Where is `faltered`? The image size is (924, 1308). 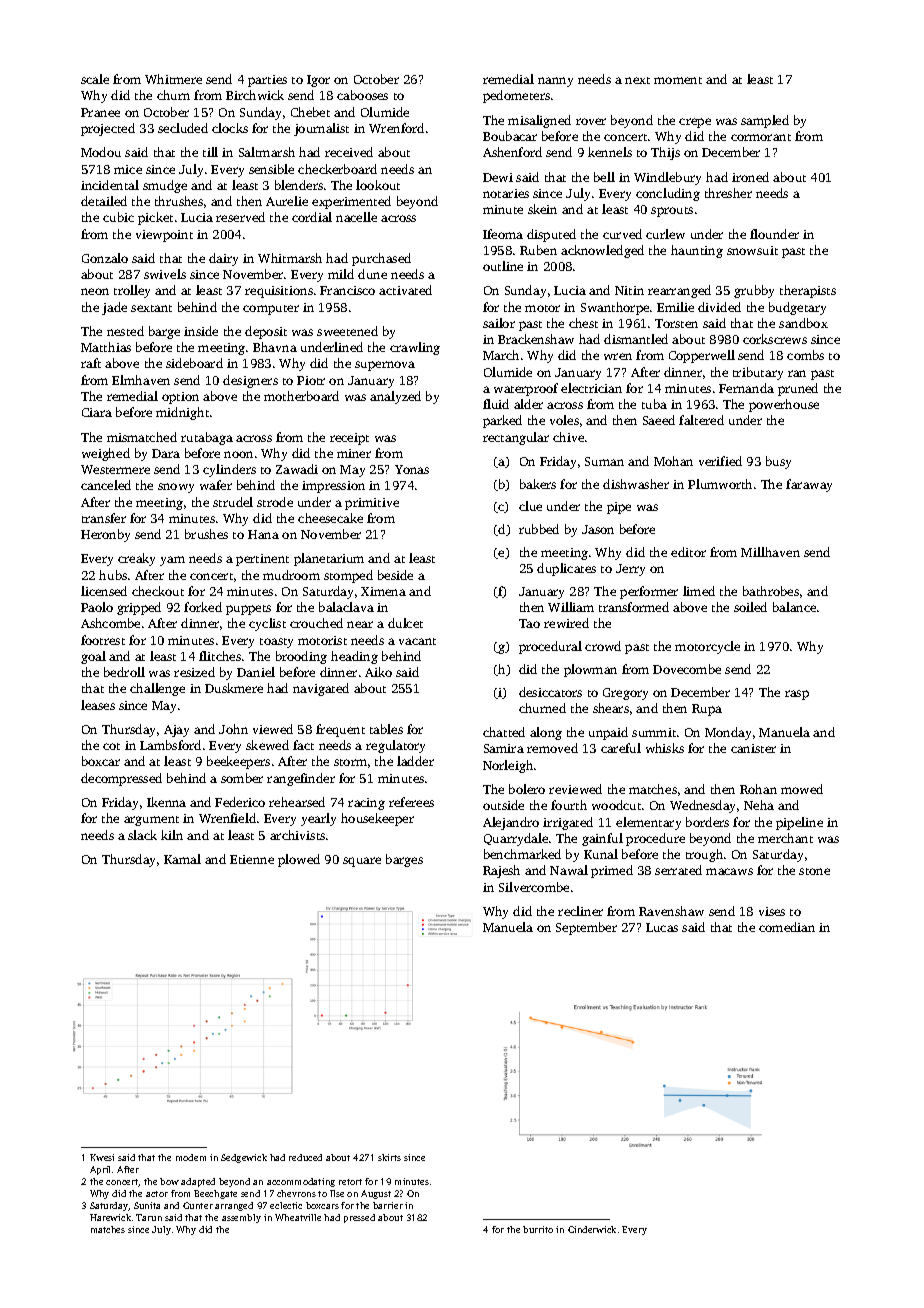 faltered is located at coordinates (701, 420).
